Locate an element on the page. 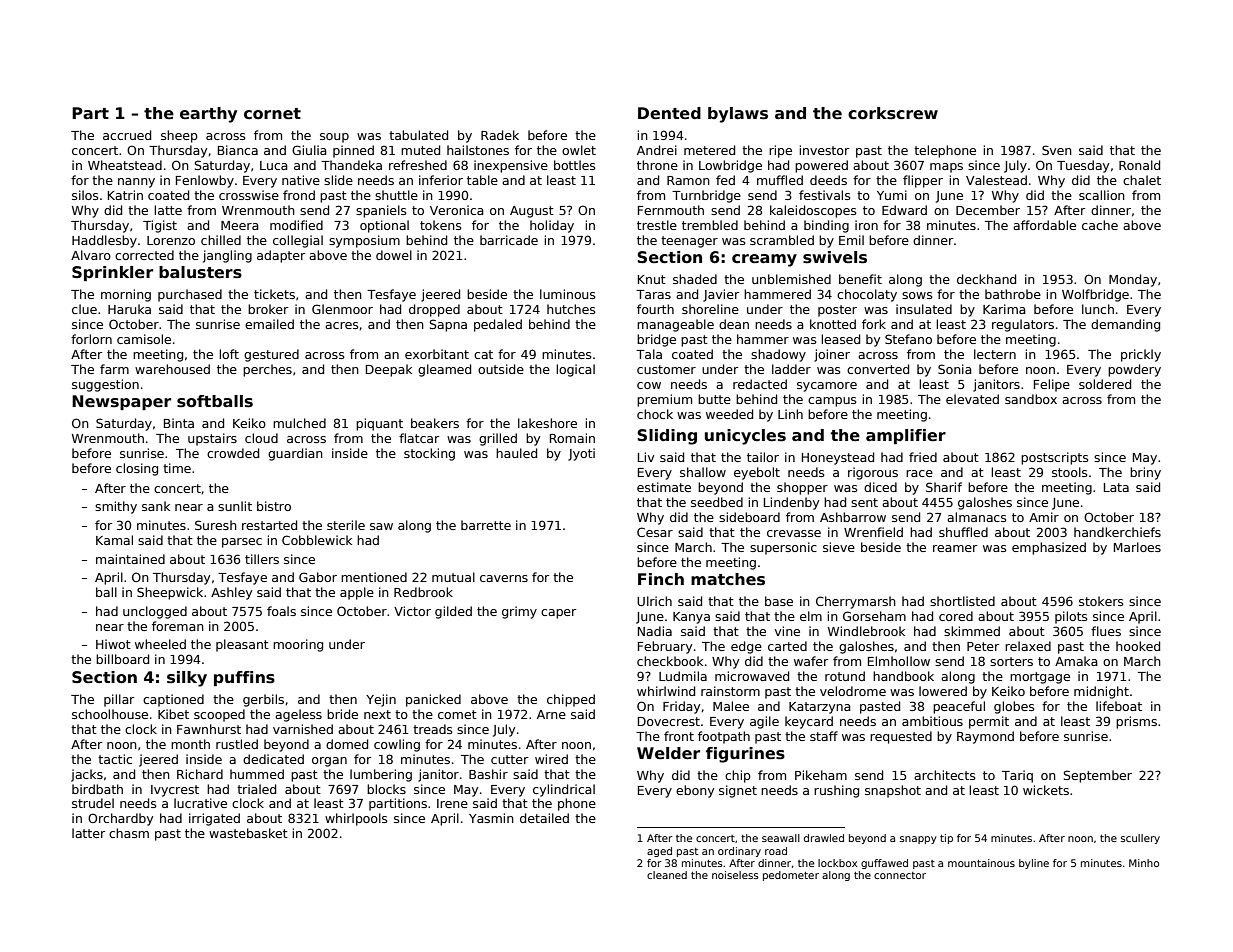 This page has height=952, width=1233. briny is located at coordinates (1145, 473).
